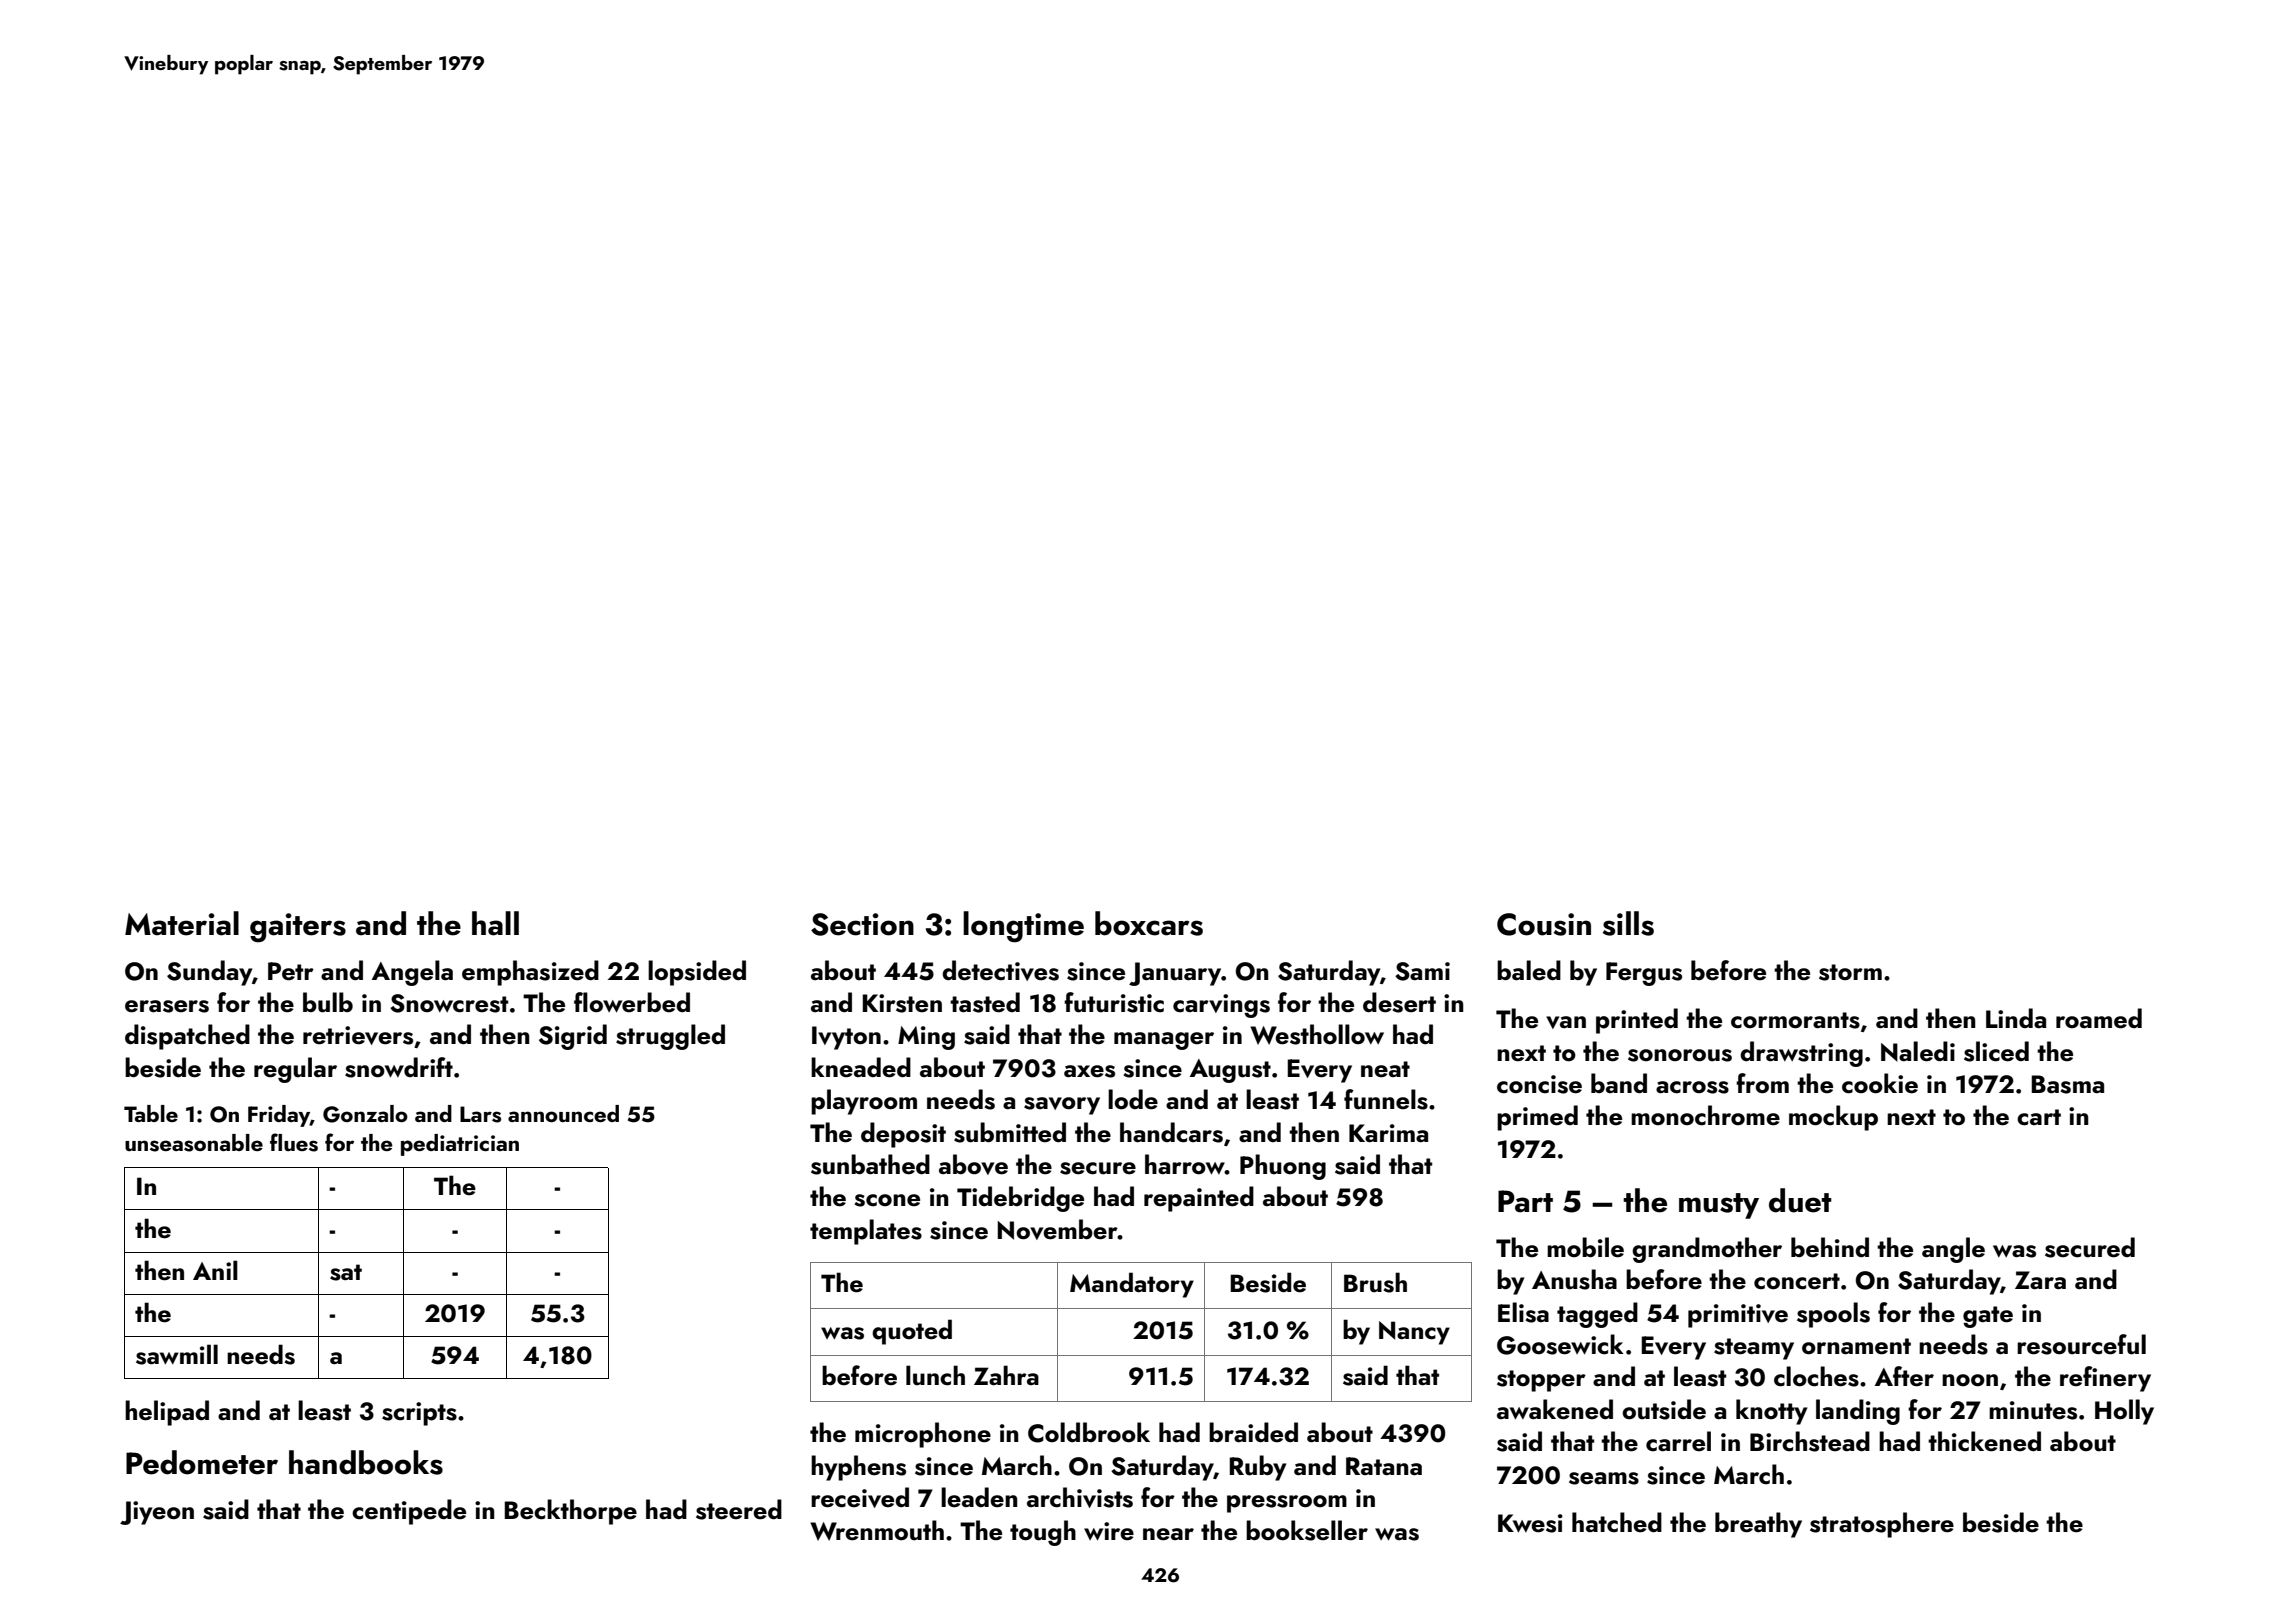 This page has height=1614, width=2282. What do you see at coordinates (1953, 1250) in the page?
I see `angle` at bounding box center [1953, 1250].
